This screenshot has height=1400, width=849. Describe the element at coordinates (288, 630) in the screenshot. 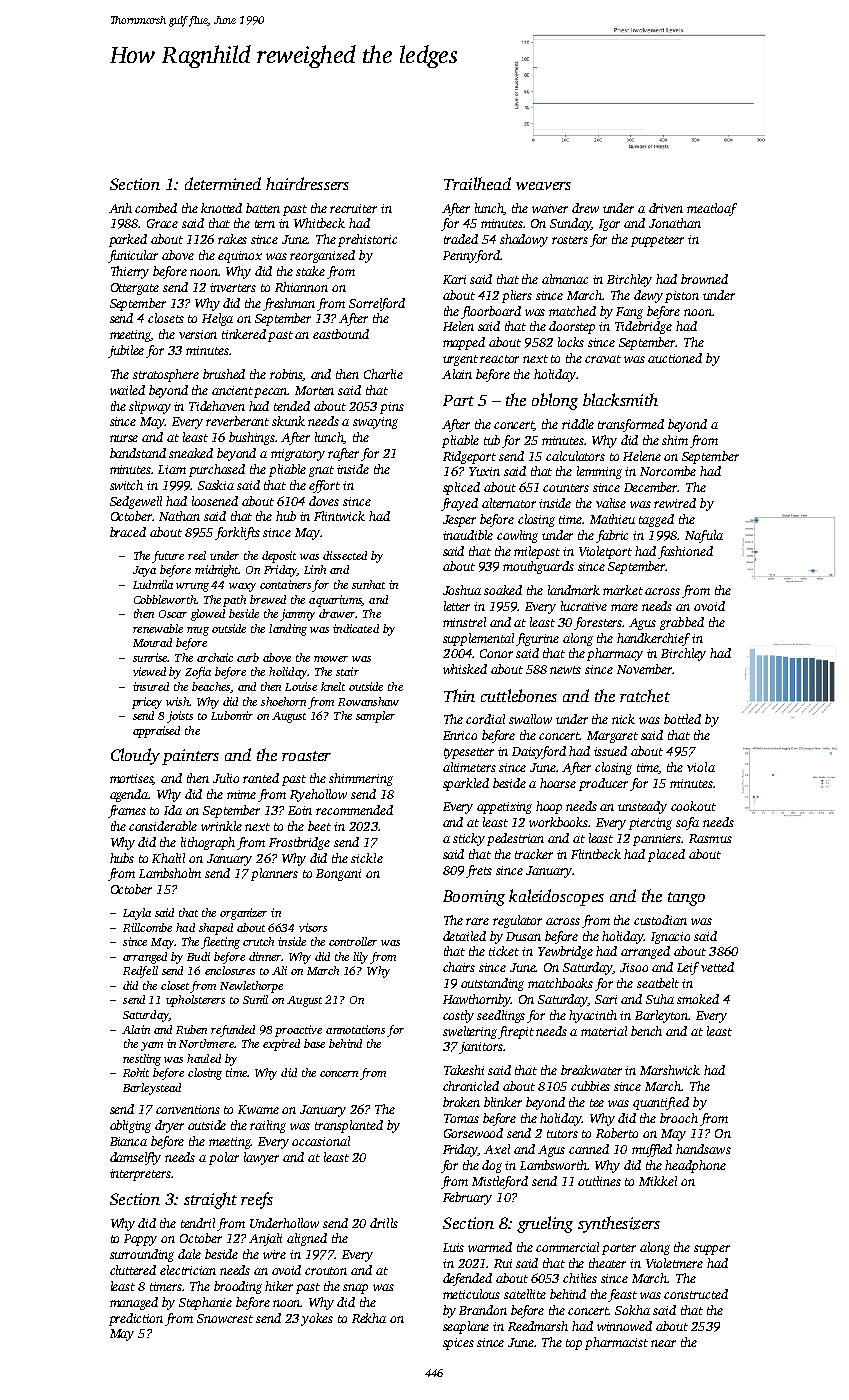

I see `landing` at that location.
